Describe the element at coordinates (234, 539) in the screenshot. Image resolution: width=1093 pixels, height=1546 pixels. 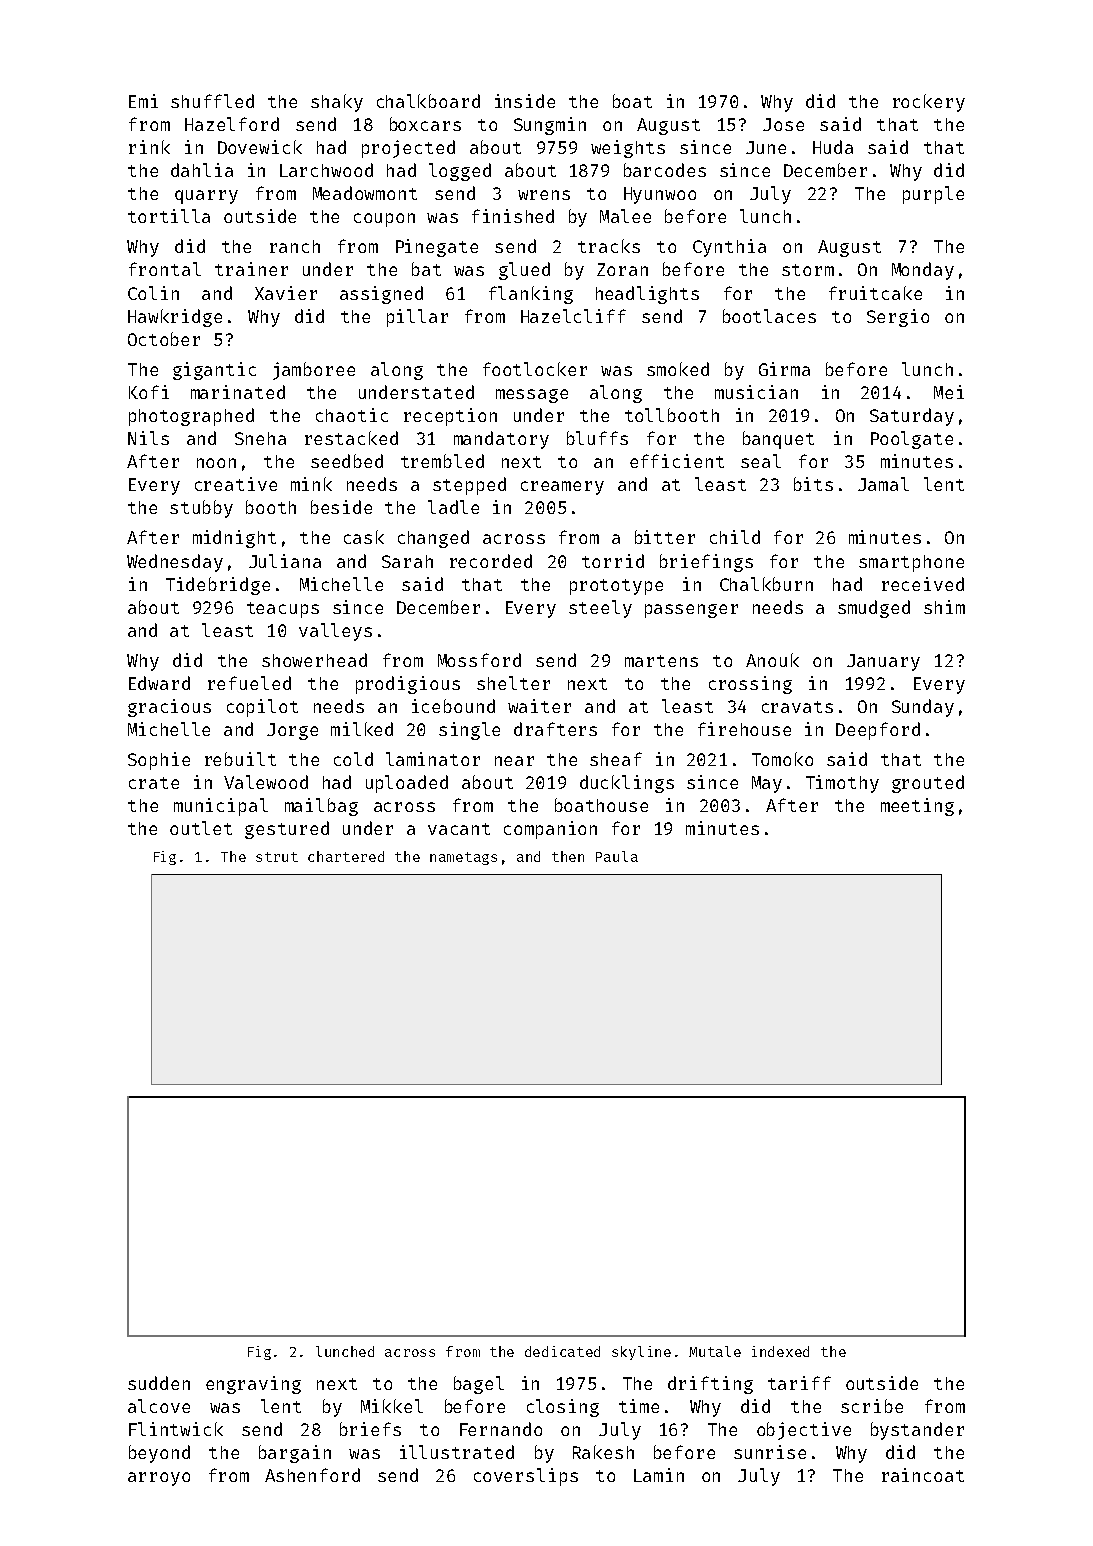
I see `midnight` at that location.
